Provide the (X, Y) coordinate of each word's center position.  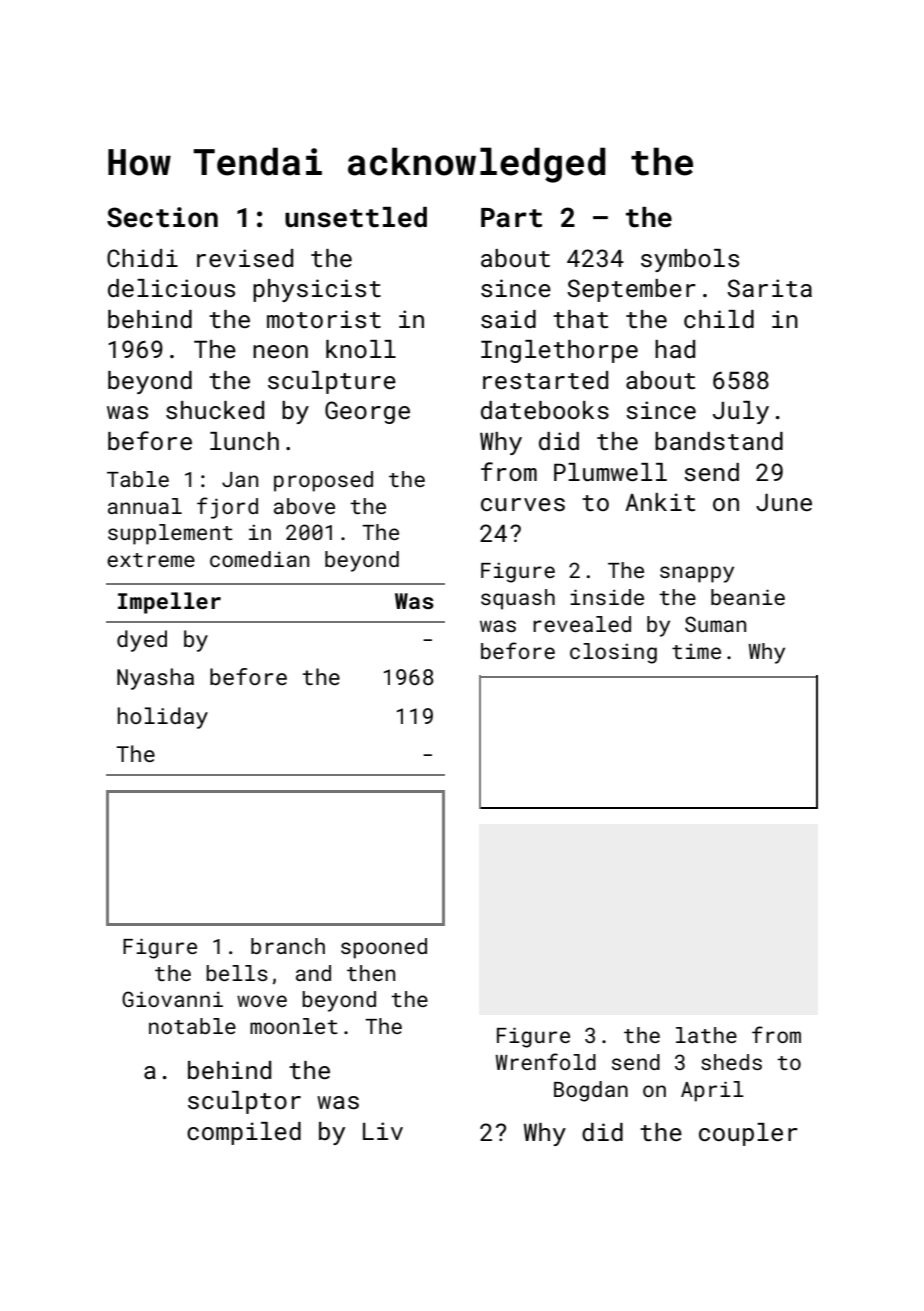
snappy (697, 574)
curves (523, 504)
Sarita (769, 288)
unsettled (356, 217)
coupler (748, 1134)
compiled (244, 1133)
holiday (163, 718)
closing (613, 653)
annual (145, 506)
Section (162, 217)
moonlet (294, 1026)
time (696, 651)
